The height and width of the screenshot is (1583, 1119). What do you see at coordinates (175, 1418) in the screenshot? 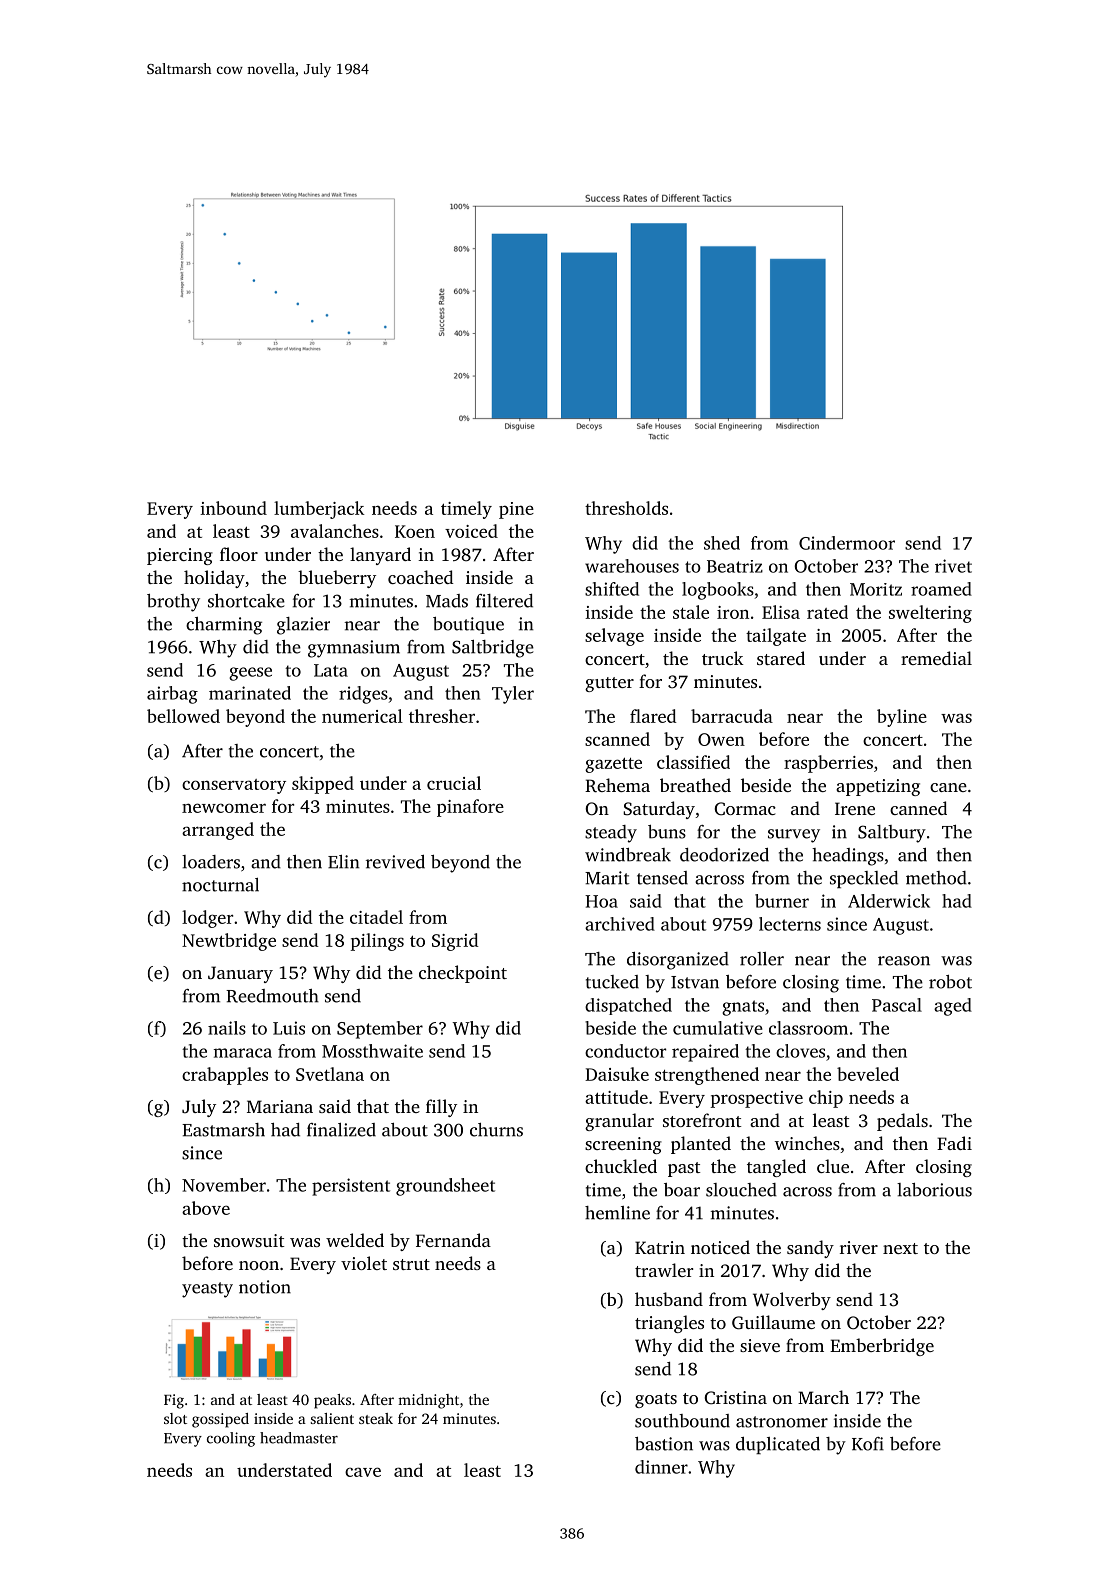
I see `slot` at bounding box center [175, 1418].
